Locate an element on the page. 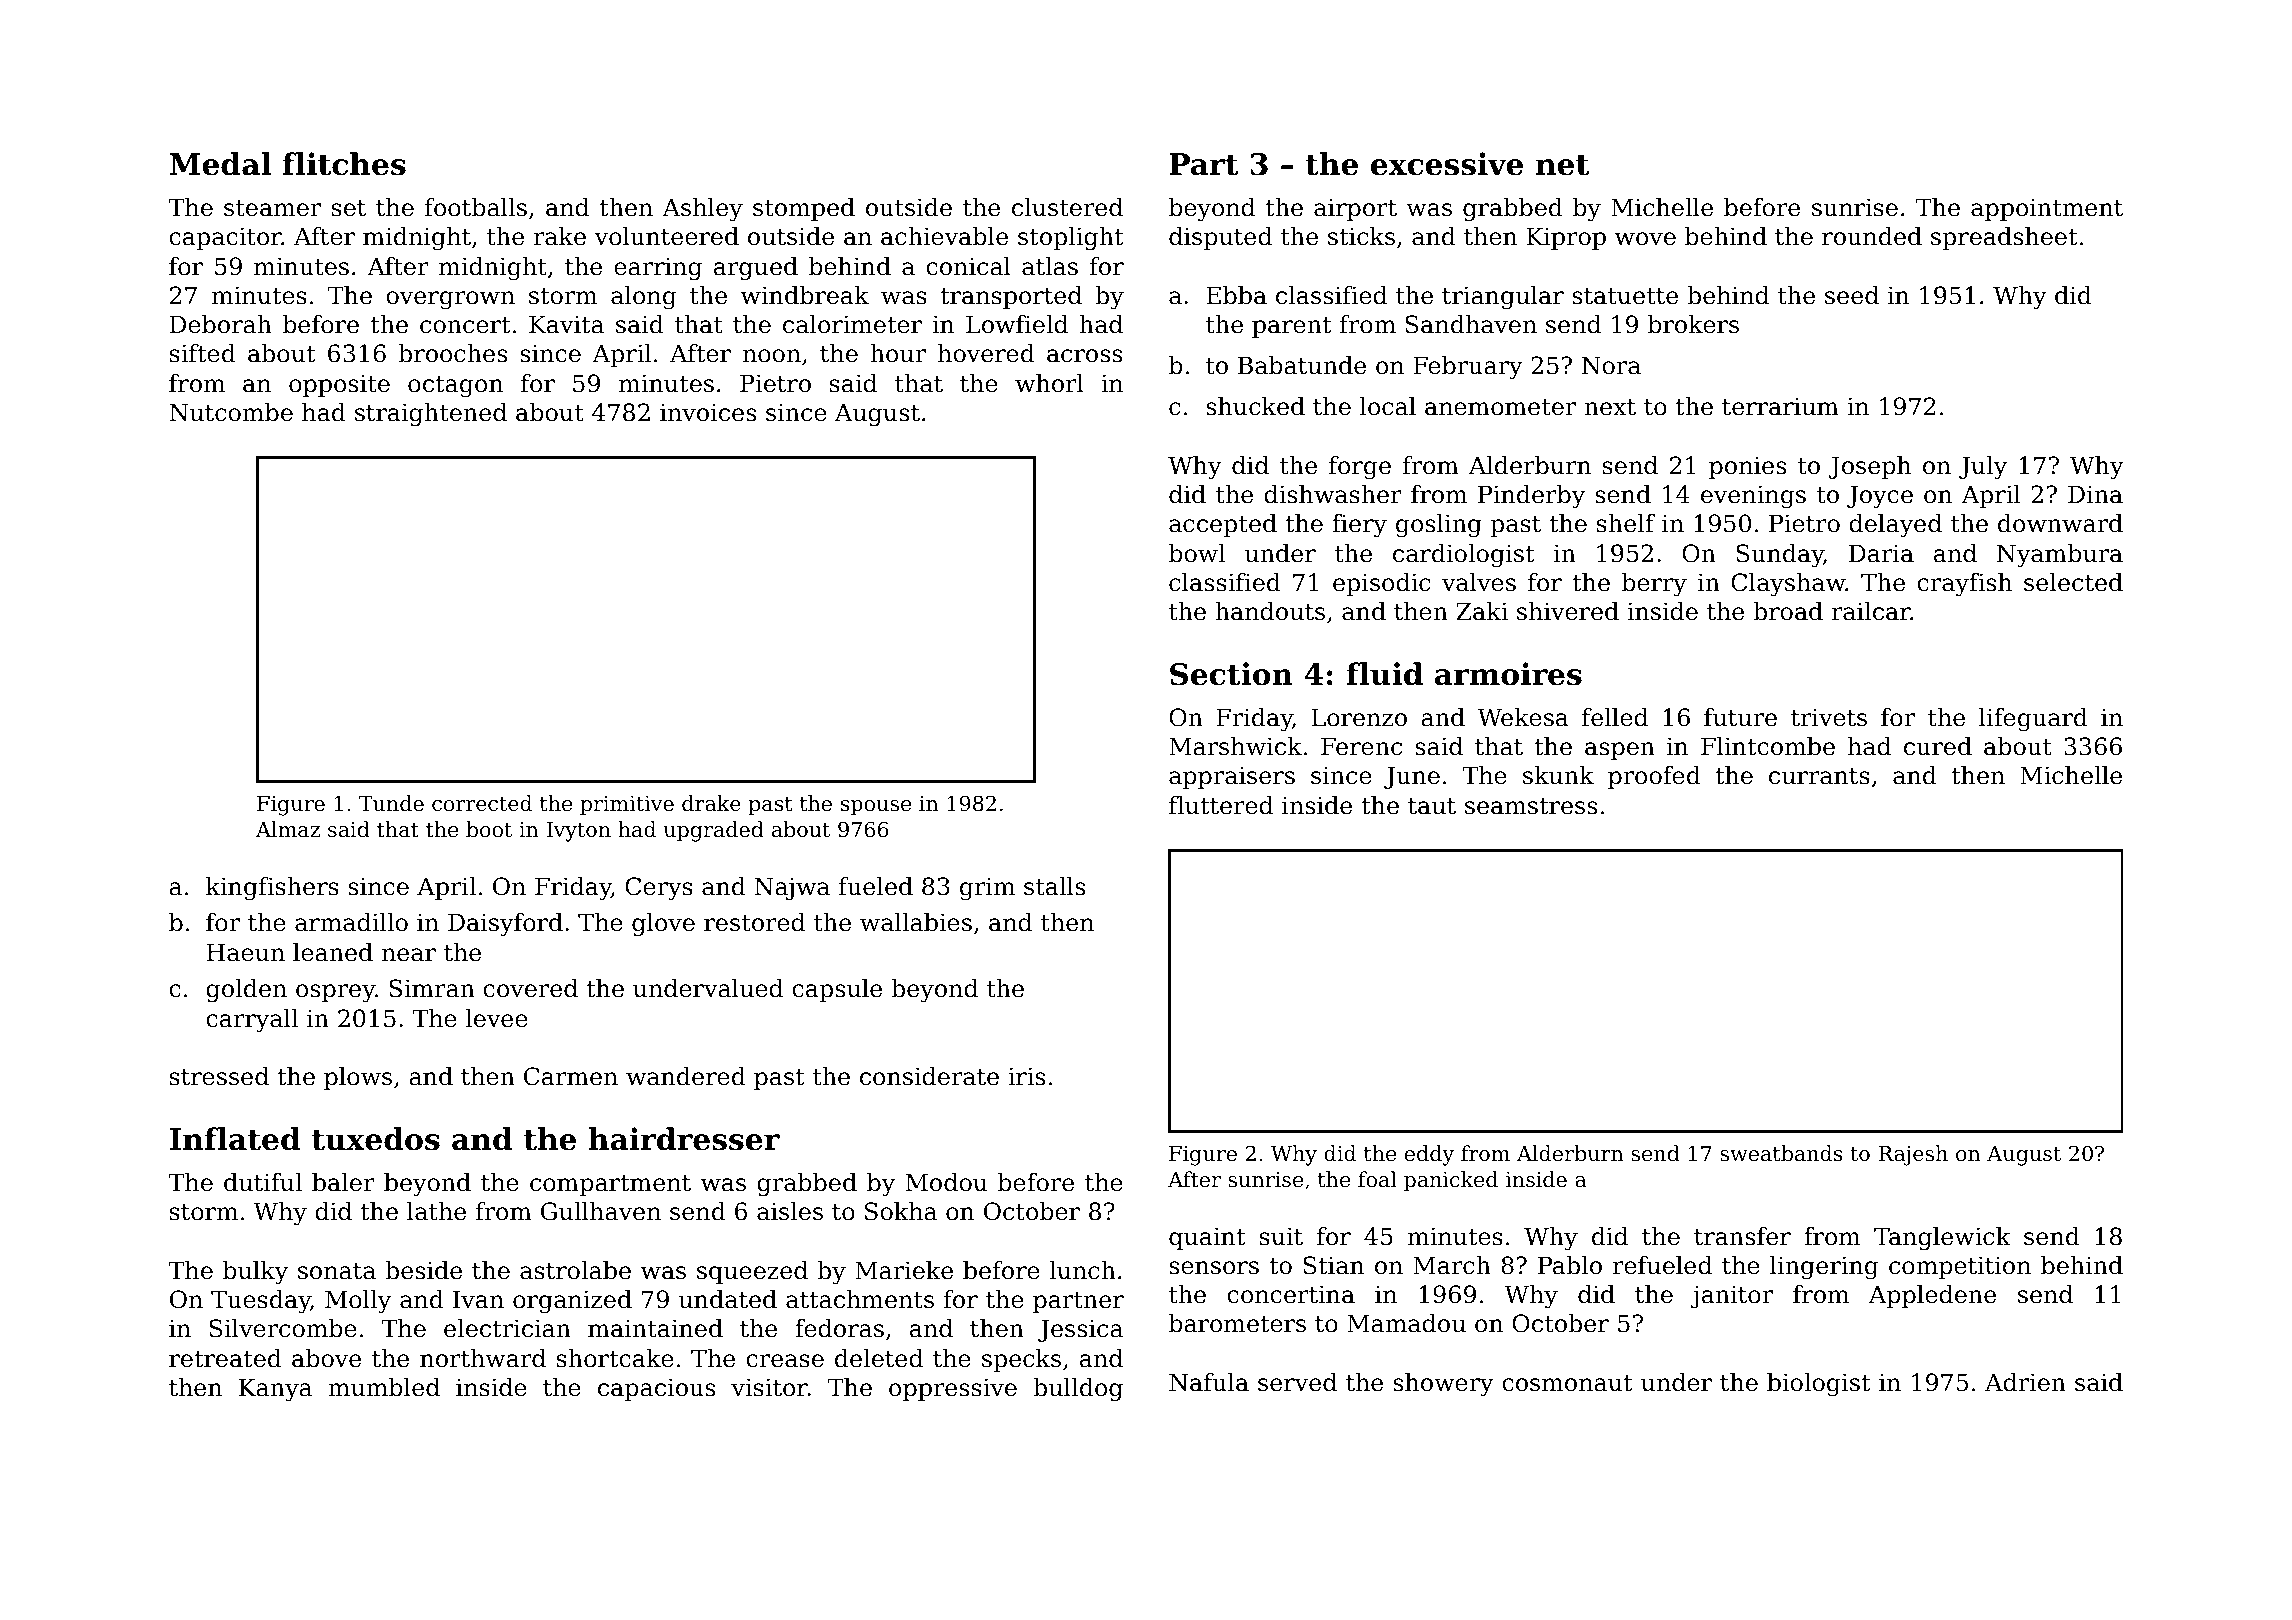  July is located at coordinates (1983, 468).
